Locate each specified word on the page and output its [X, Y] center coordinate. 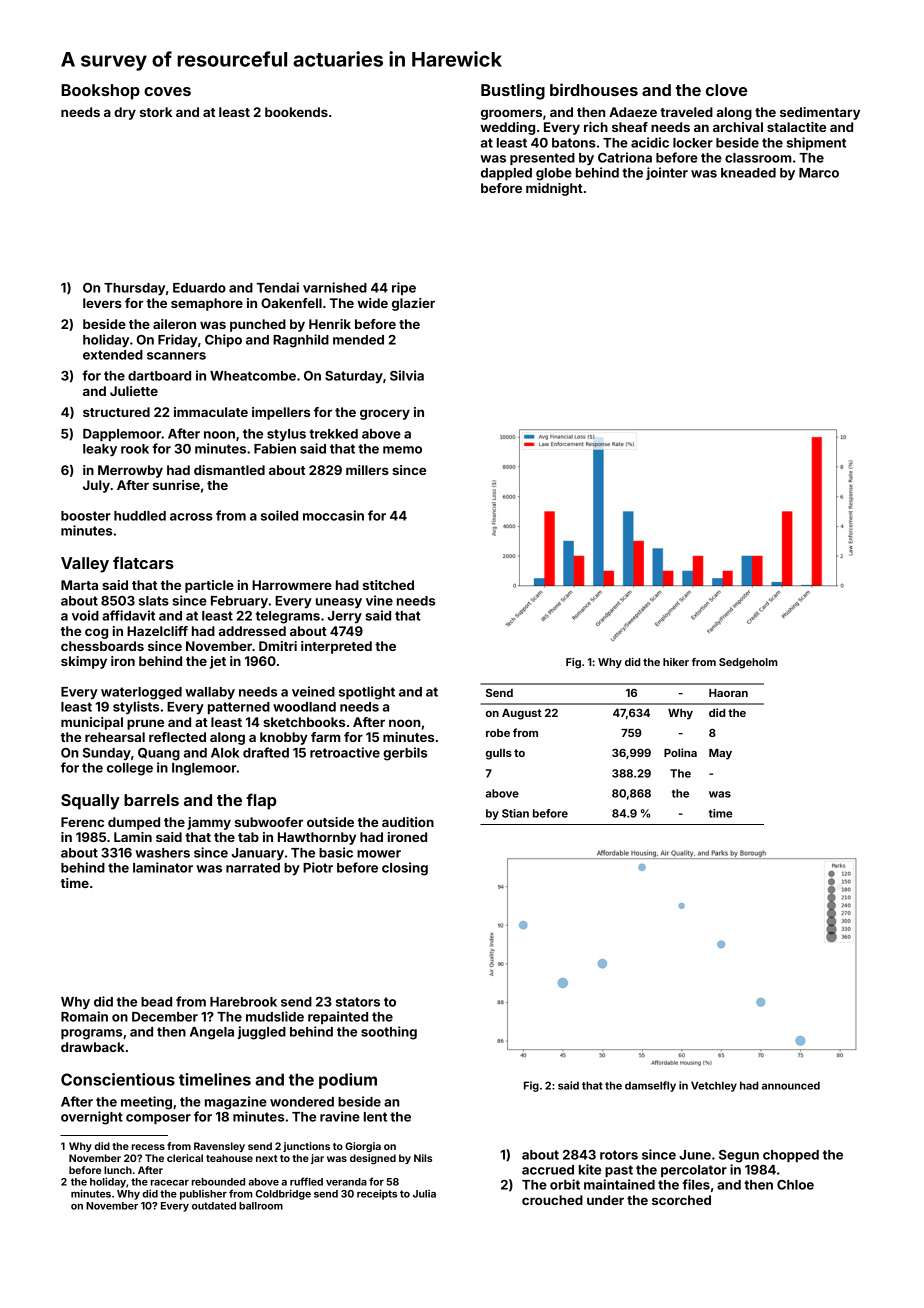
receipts [377, 1194]
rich [596, 127]
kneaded [748, 173]
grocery [385, 414]
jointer [667, 173]
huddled [140, 516]
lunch [118, 1170]
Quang [159, 754]
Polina [680, 752]
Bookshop [100, 92]
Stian [515, 813]
